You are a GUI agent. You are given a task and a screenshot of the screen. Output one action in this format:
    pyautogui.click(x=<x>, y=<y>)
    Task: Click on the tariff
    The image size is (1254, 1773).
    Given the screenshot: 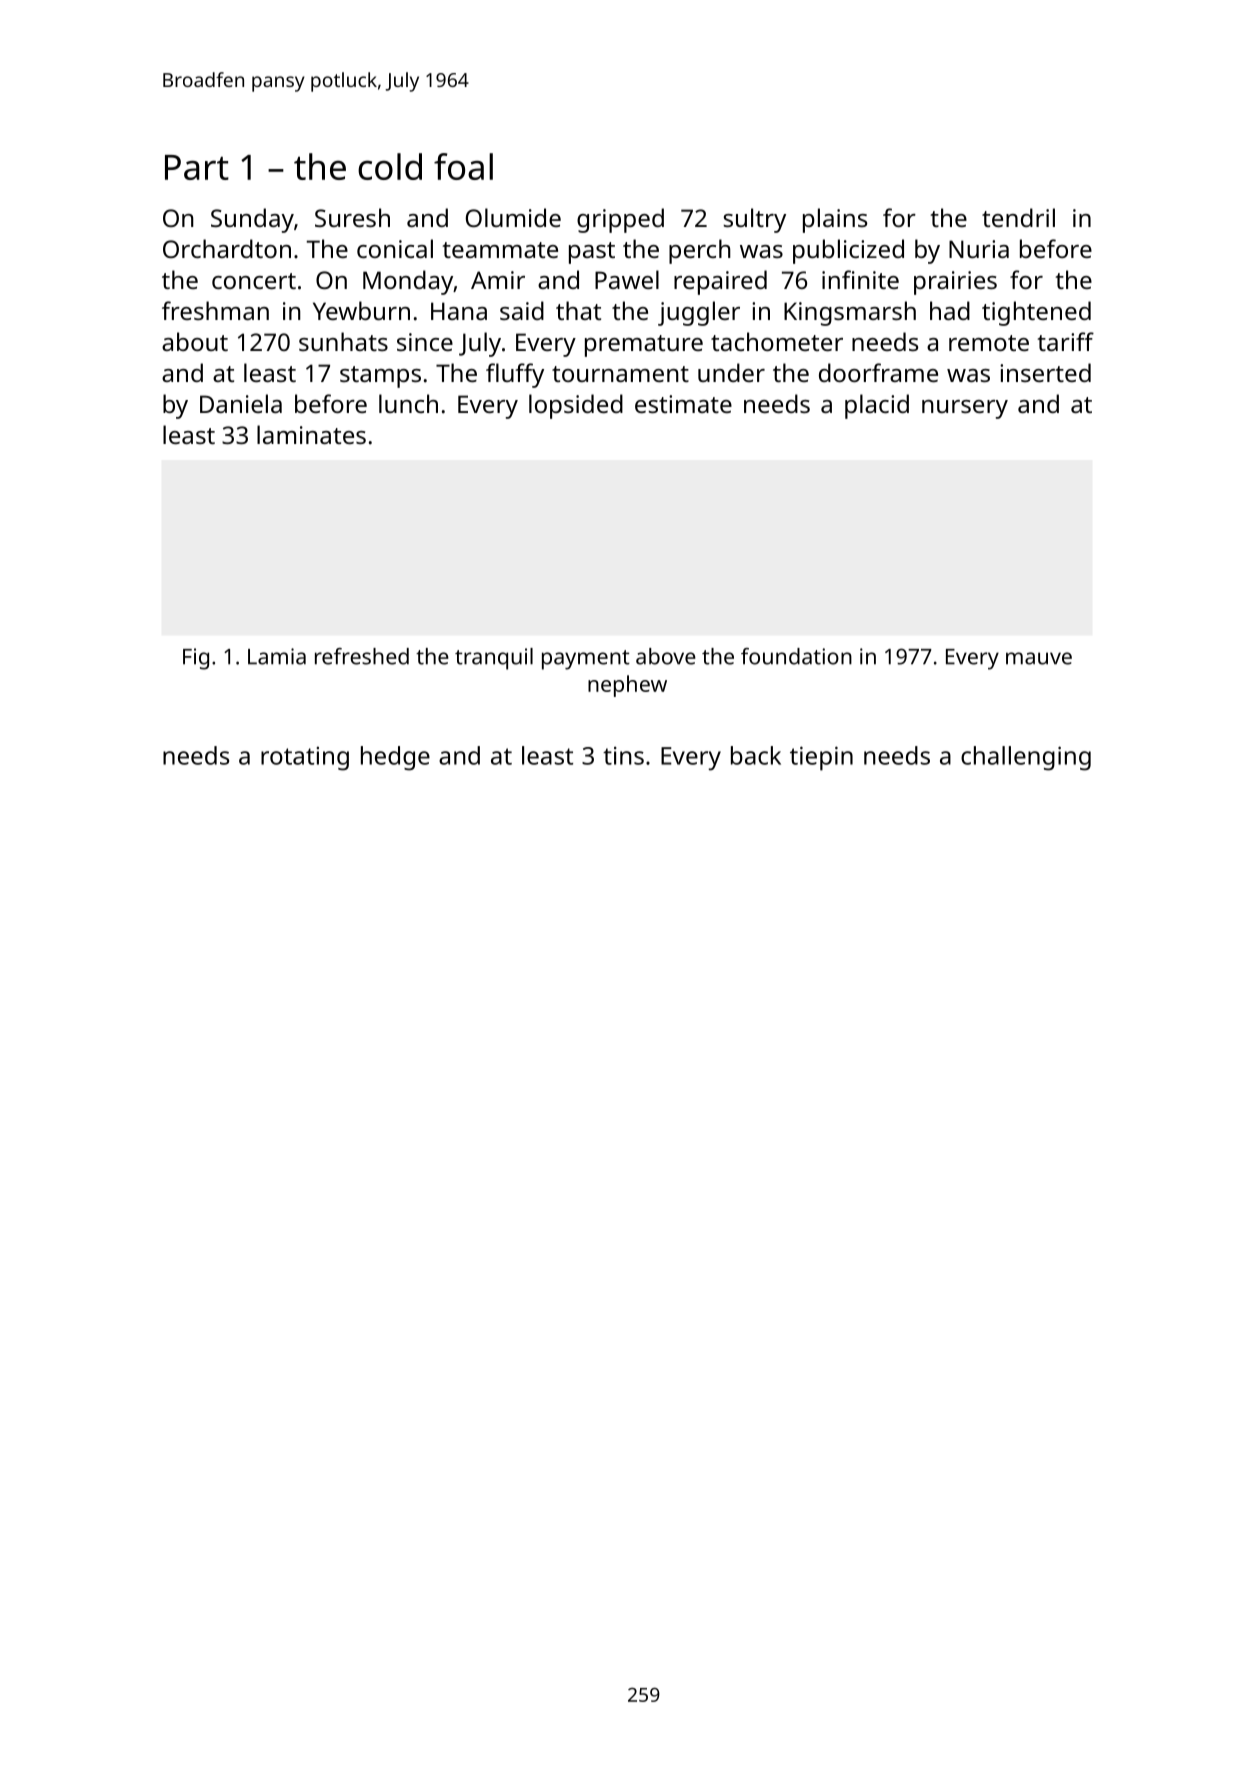 What is the action you would take?
    pyautogui.click(x=1066, y=341)
